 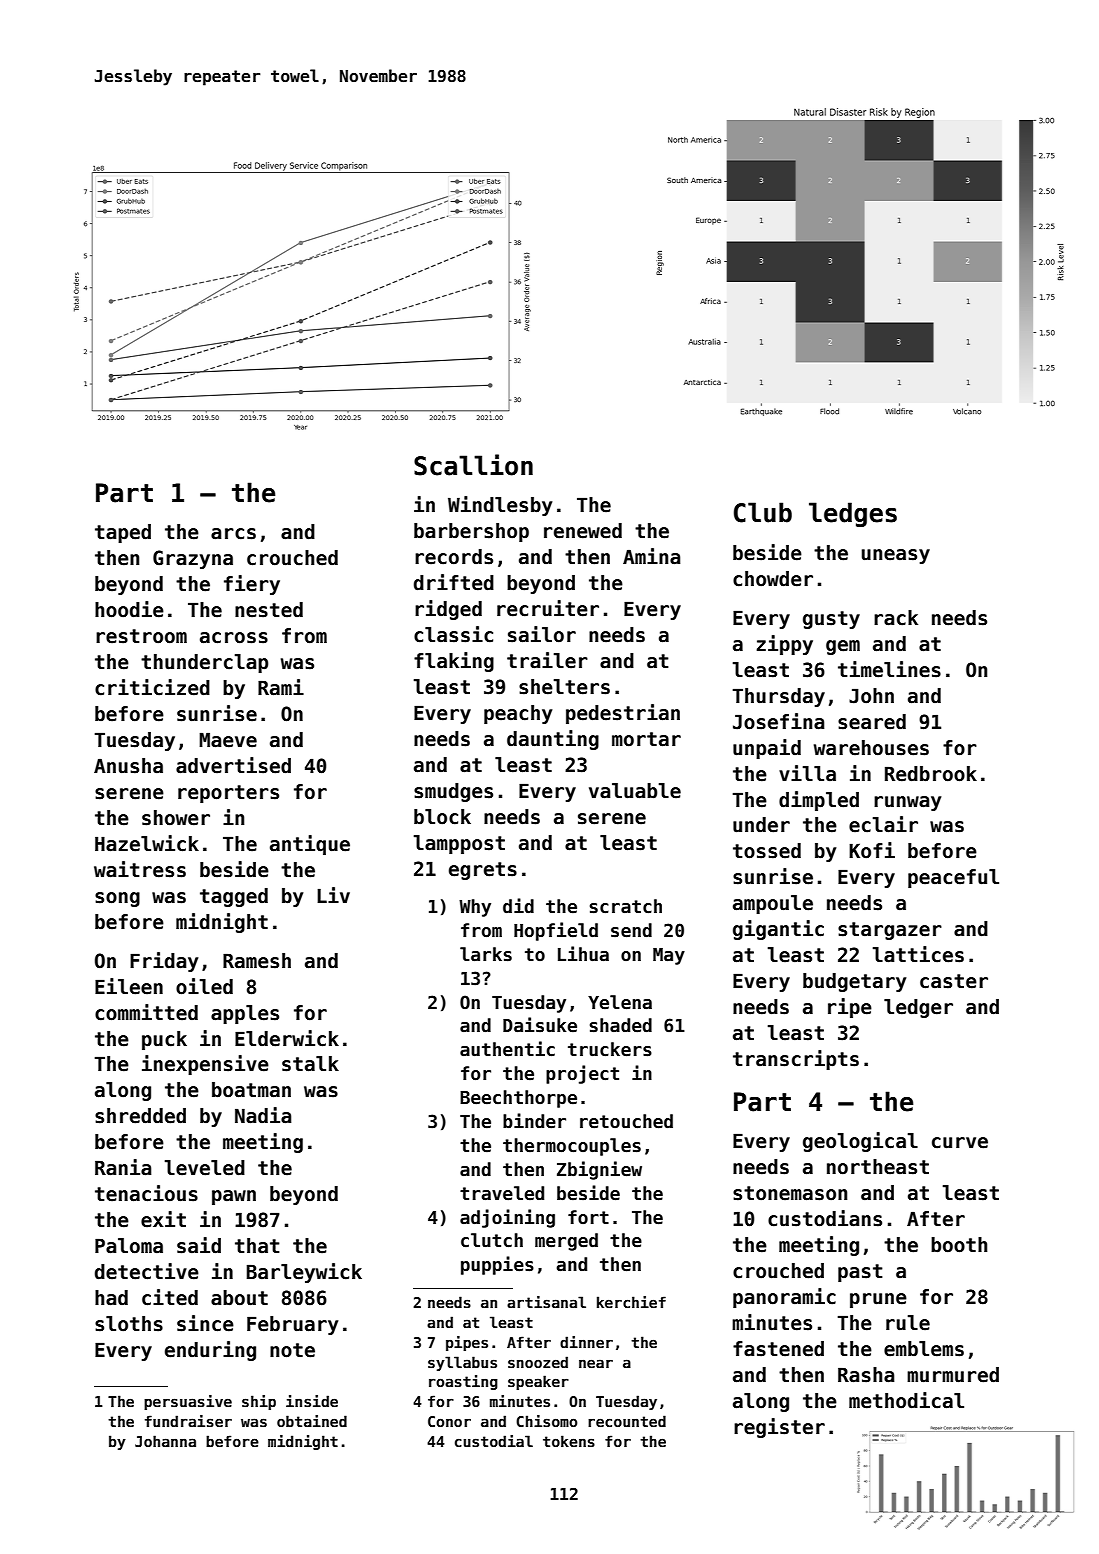 I want to click on Redbrook, so click(x=931, y=774).
